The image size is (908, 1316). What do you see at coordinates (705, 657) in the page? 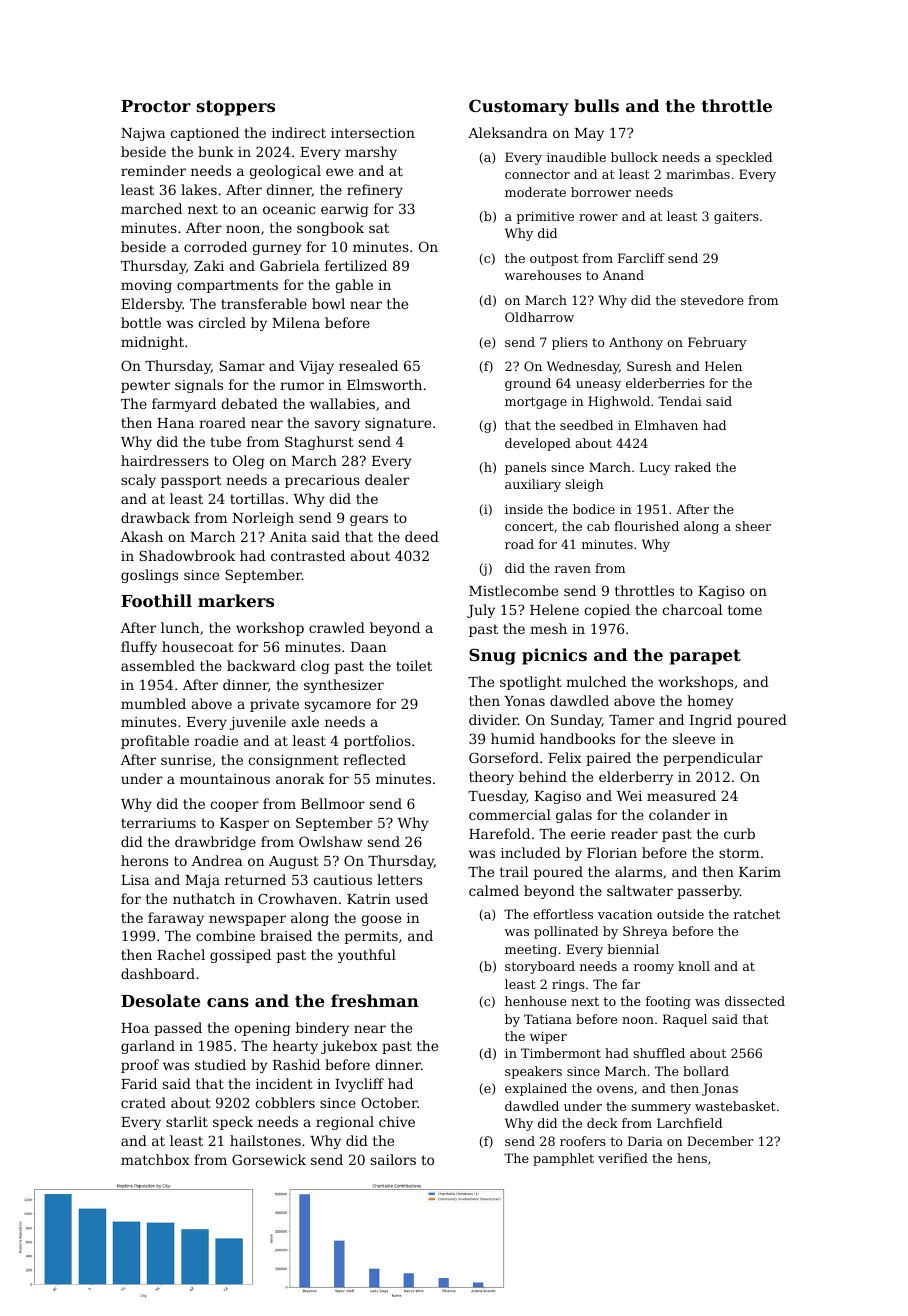
I see `parapet` at bounding box center [705, 657].
